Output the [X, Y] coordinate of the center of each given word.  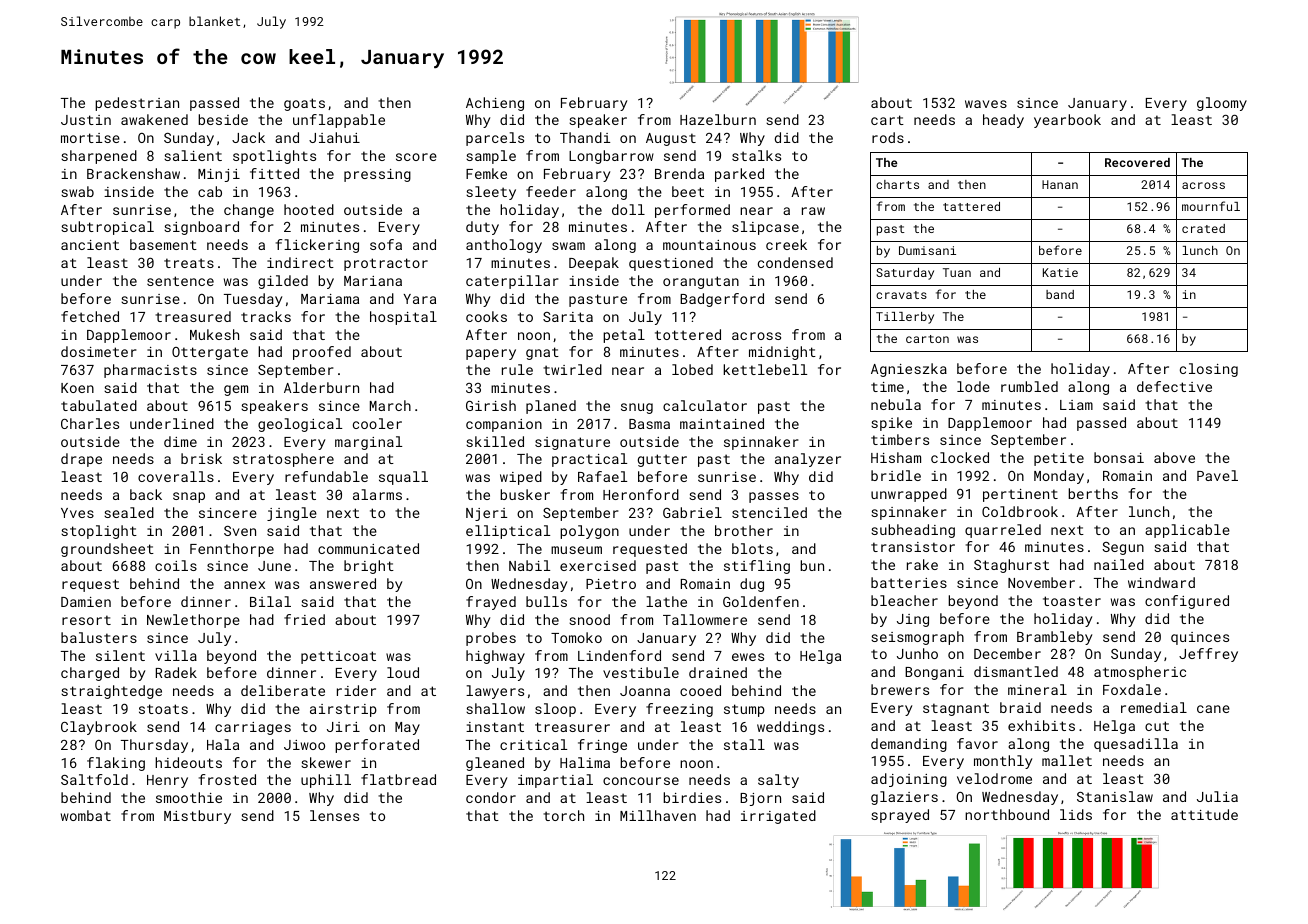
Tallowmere [705, 619]
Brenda [679, 173]
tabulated [99, 405]
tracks [266, 316]
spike [891, 424]
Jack [248, 137]
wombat [86, 815]
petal [624, 336]
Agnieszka [909, 370]
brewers [900, 689]
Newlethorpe [193, 621]
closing [1209, 370]
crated [1203, 228]
